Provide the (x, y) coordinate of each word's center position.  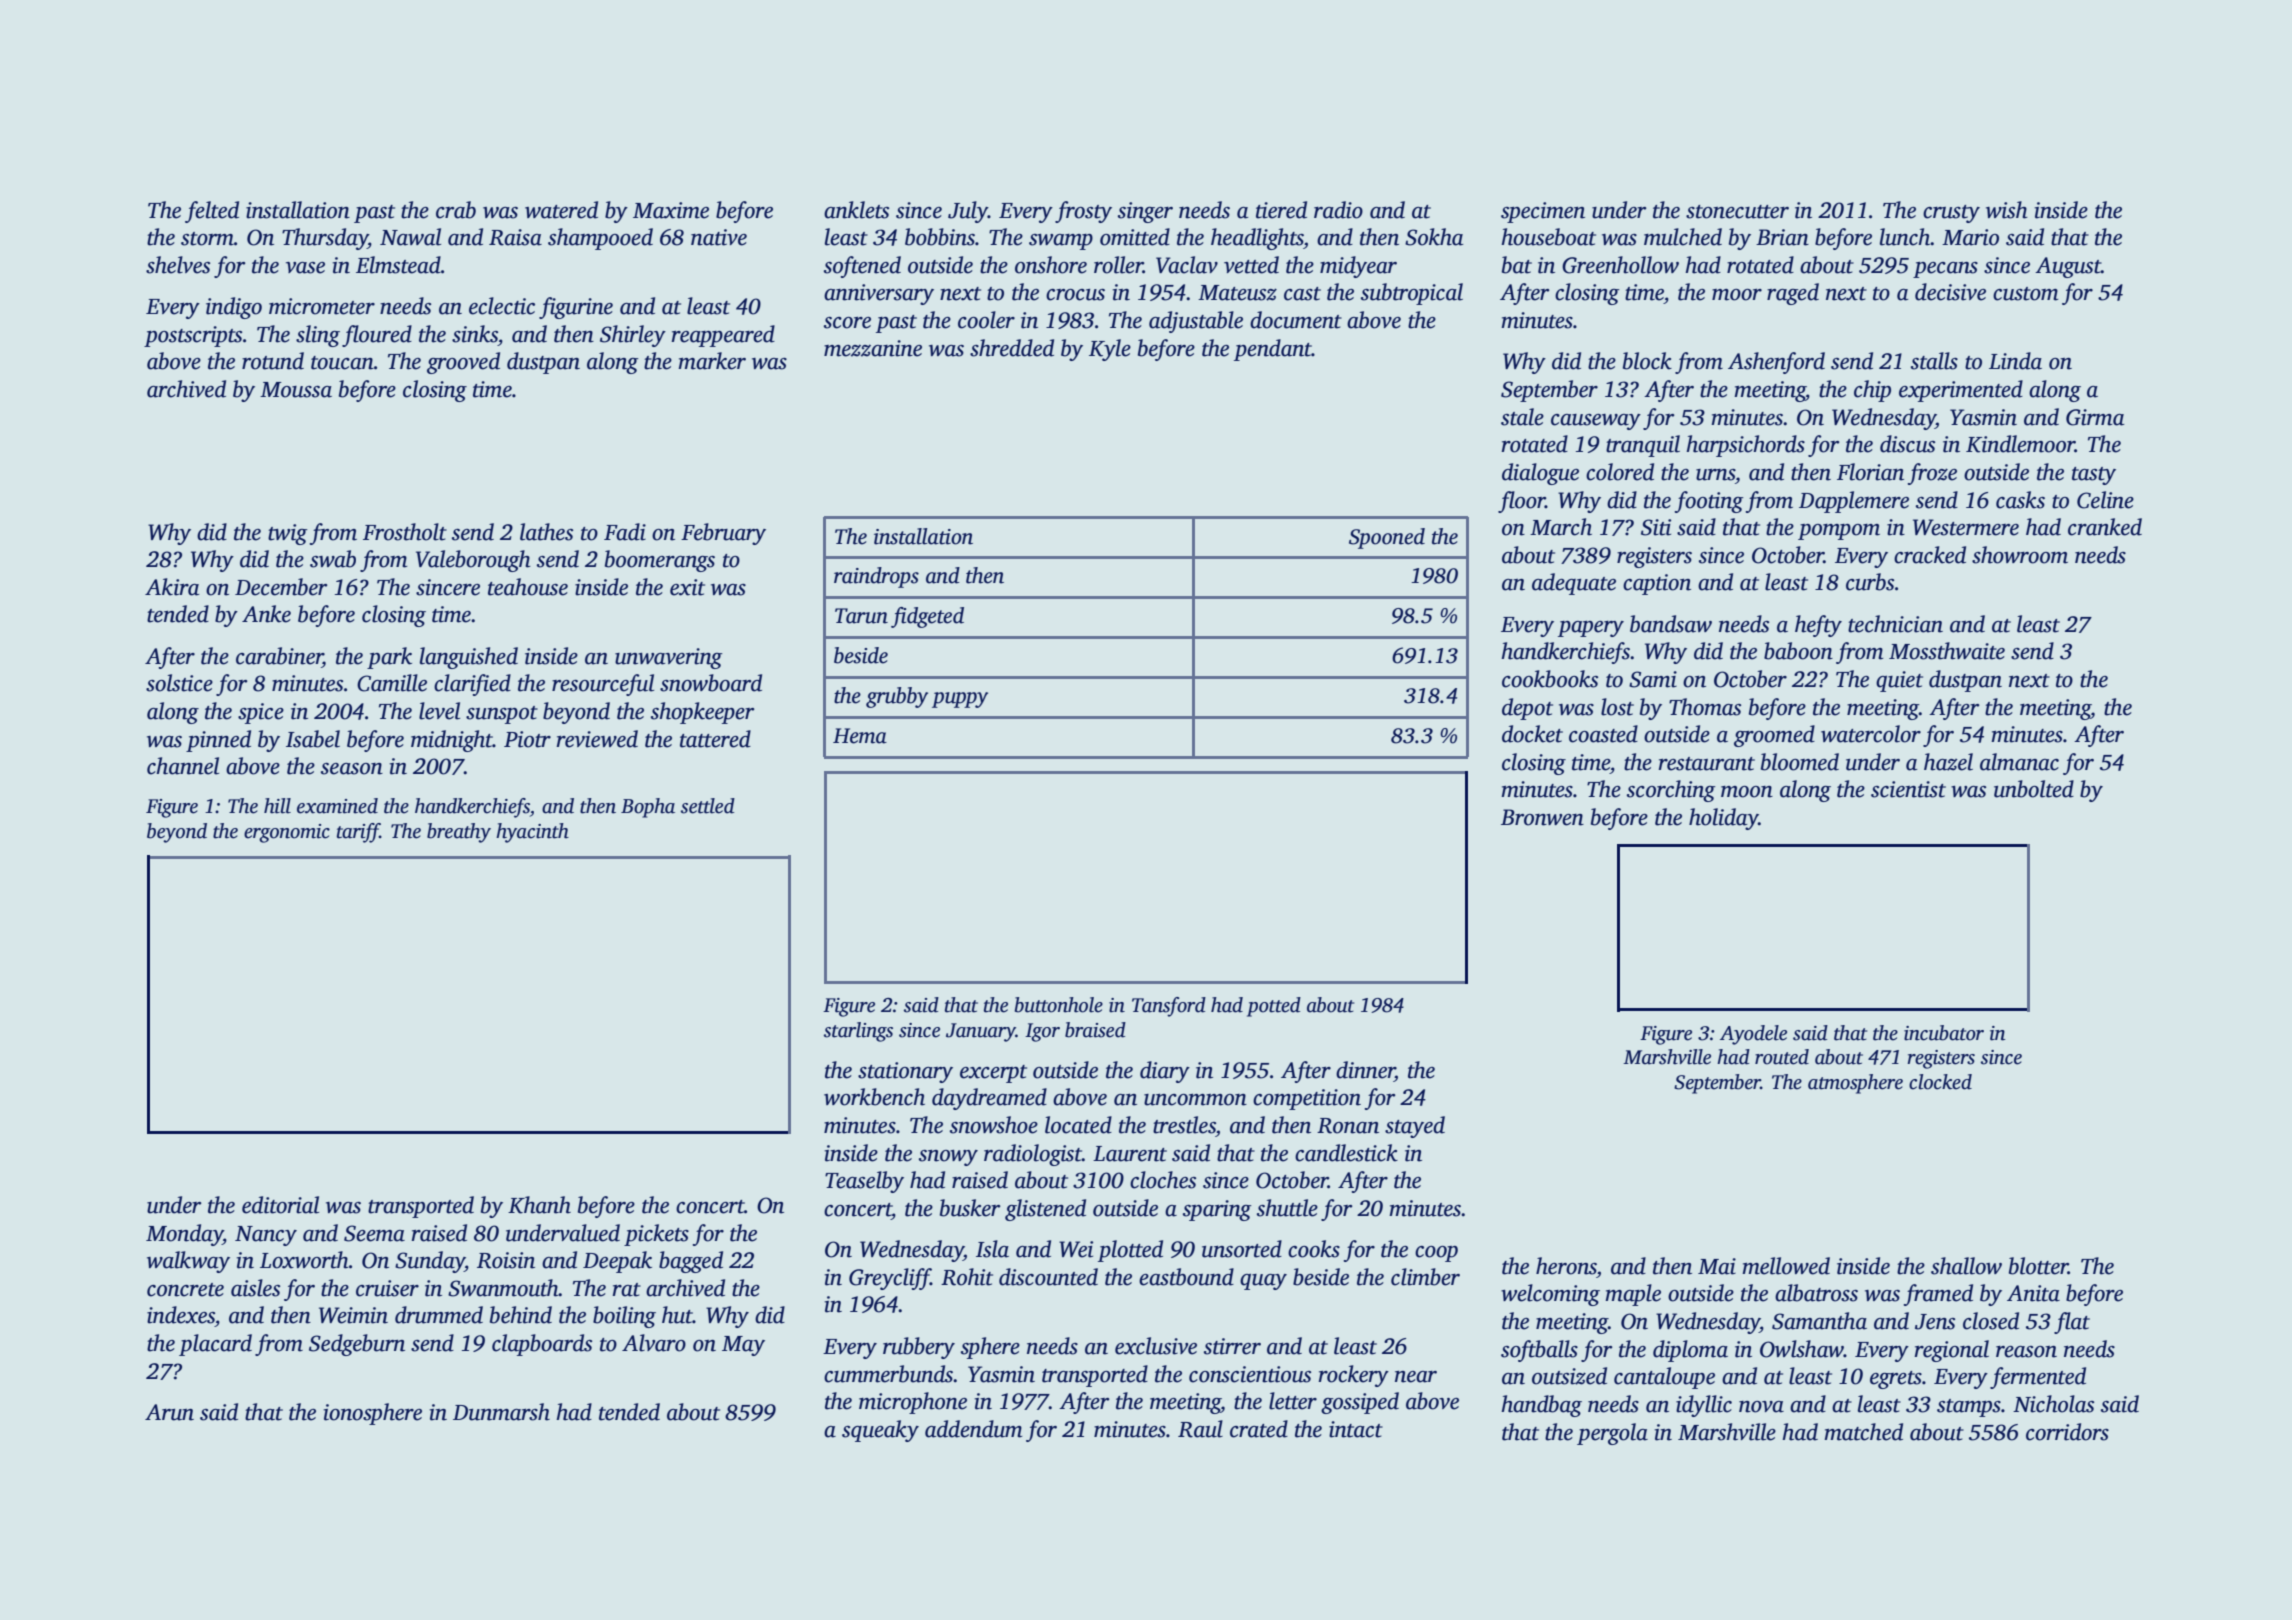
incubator (1944, 1033)
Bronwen (1542, 817)
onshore (1051, 265)
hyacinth (532, 833)
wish (2007, 210)
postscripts (193, 336)
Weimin (353, 1315)
